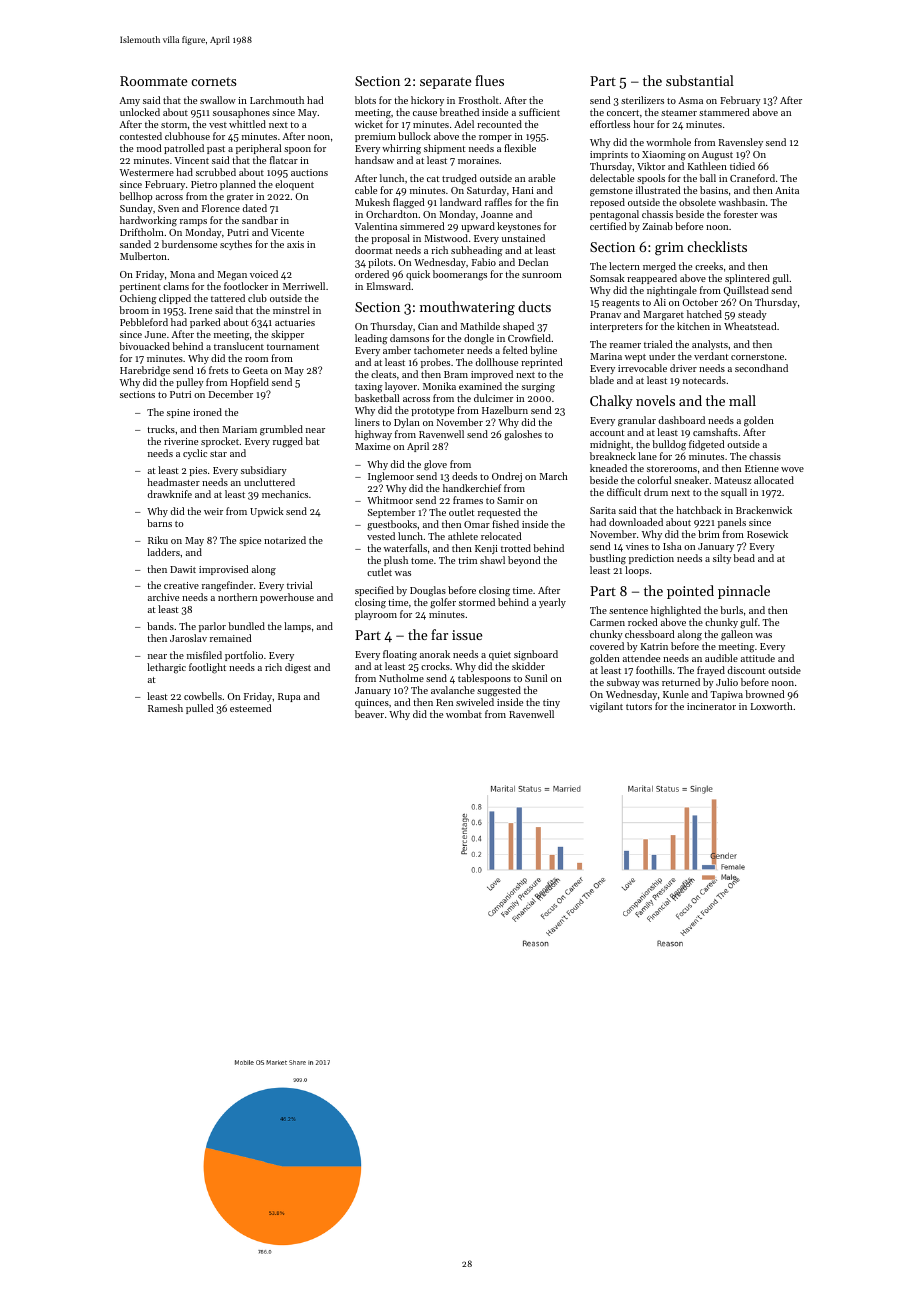 This page has height=1308, width=924. Describe the element at coordinates (199, 709) in the page. I see `pulled` at that location.
